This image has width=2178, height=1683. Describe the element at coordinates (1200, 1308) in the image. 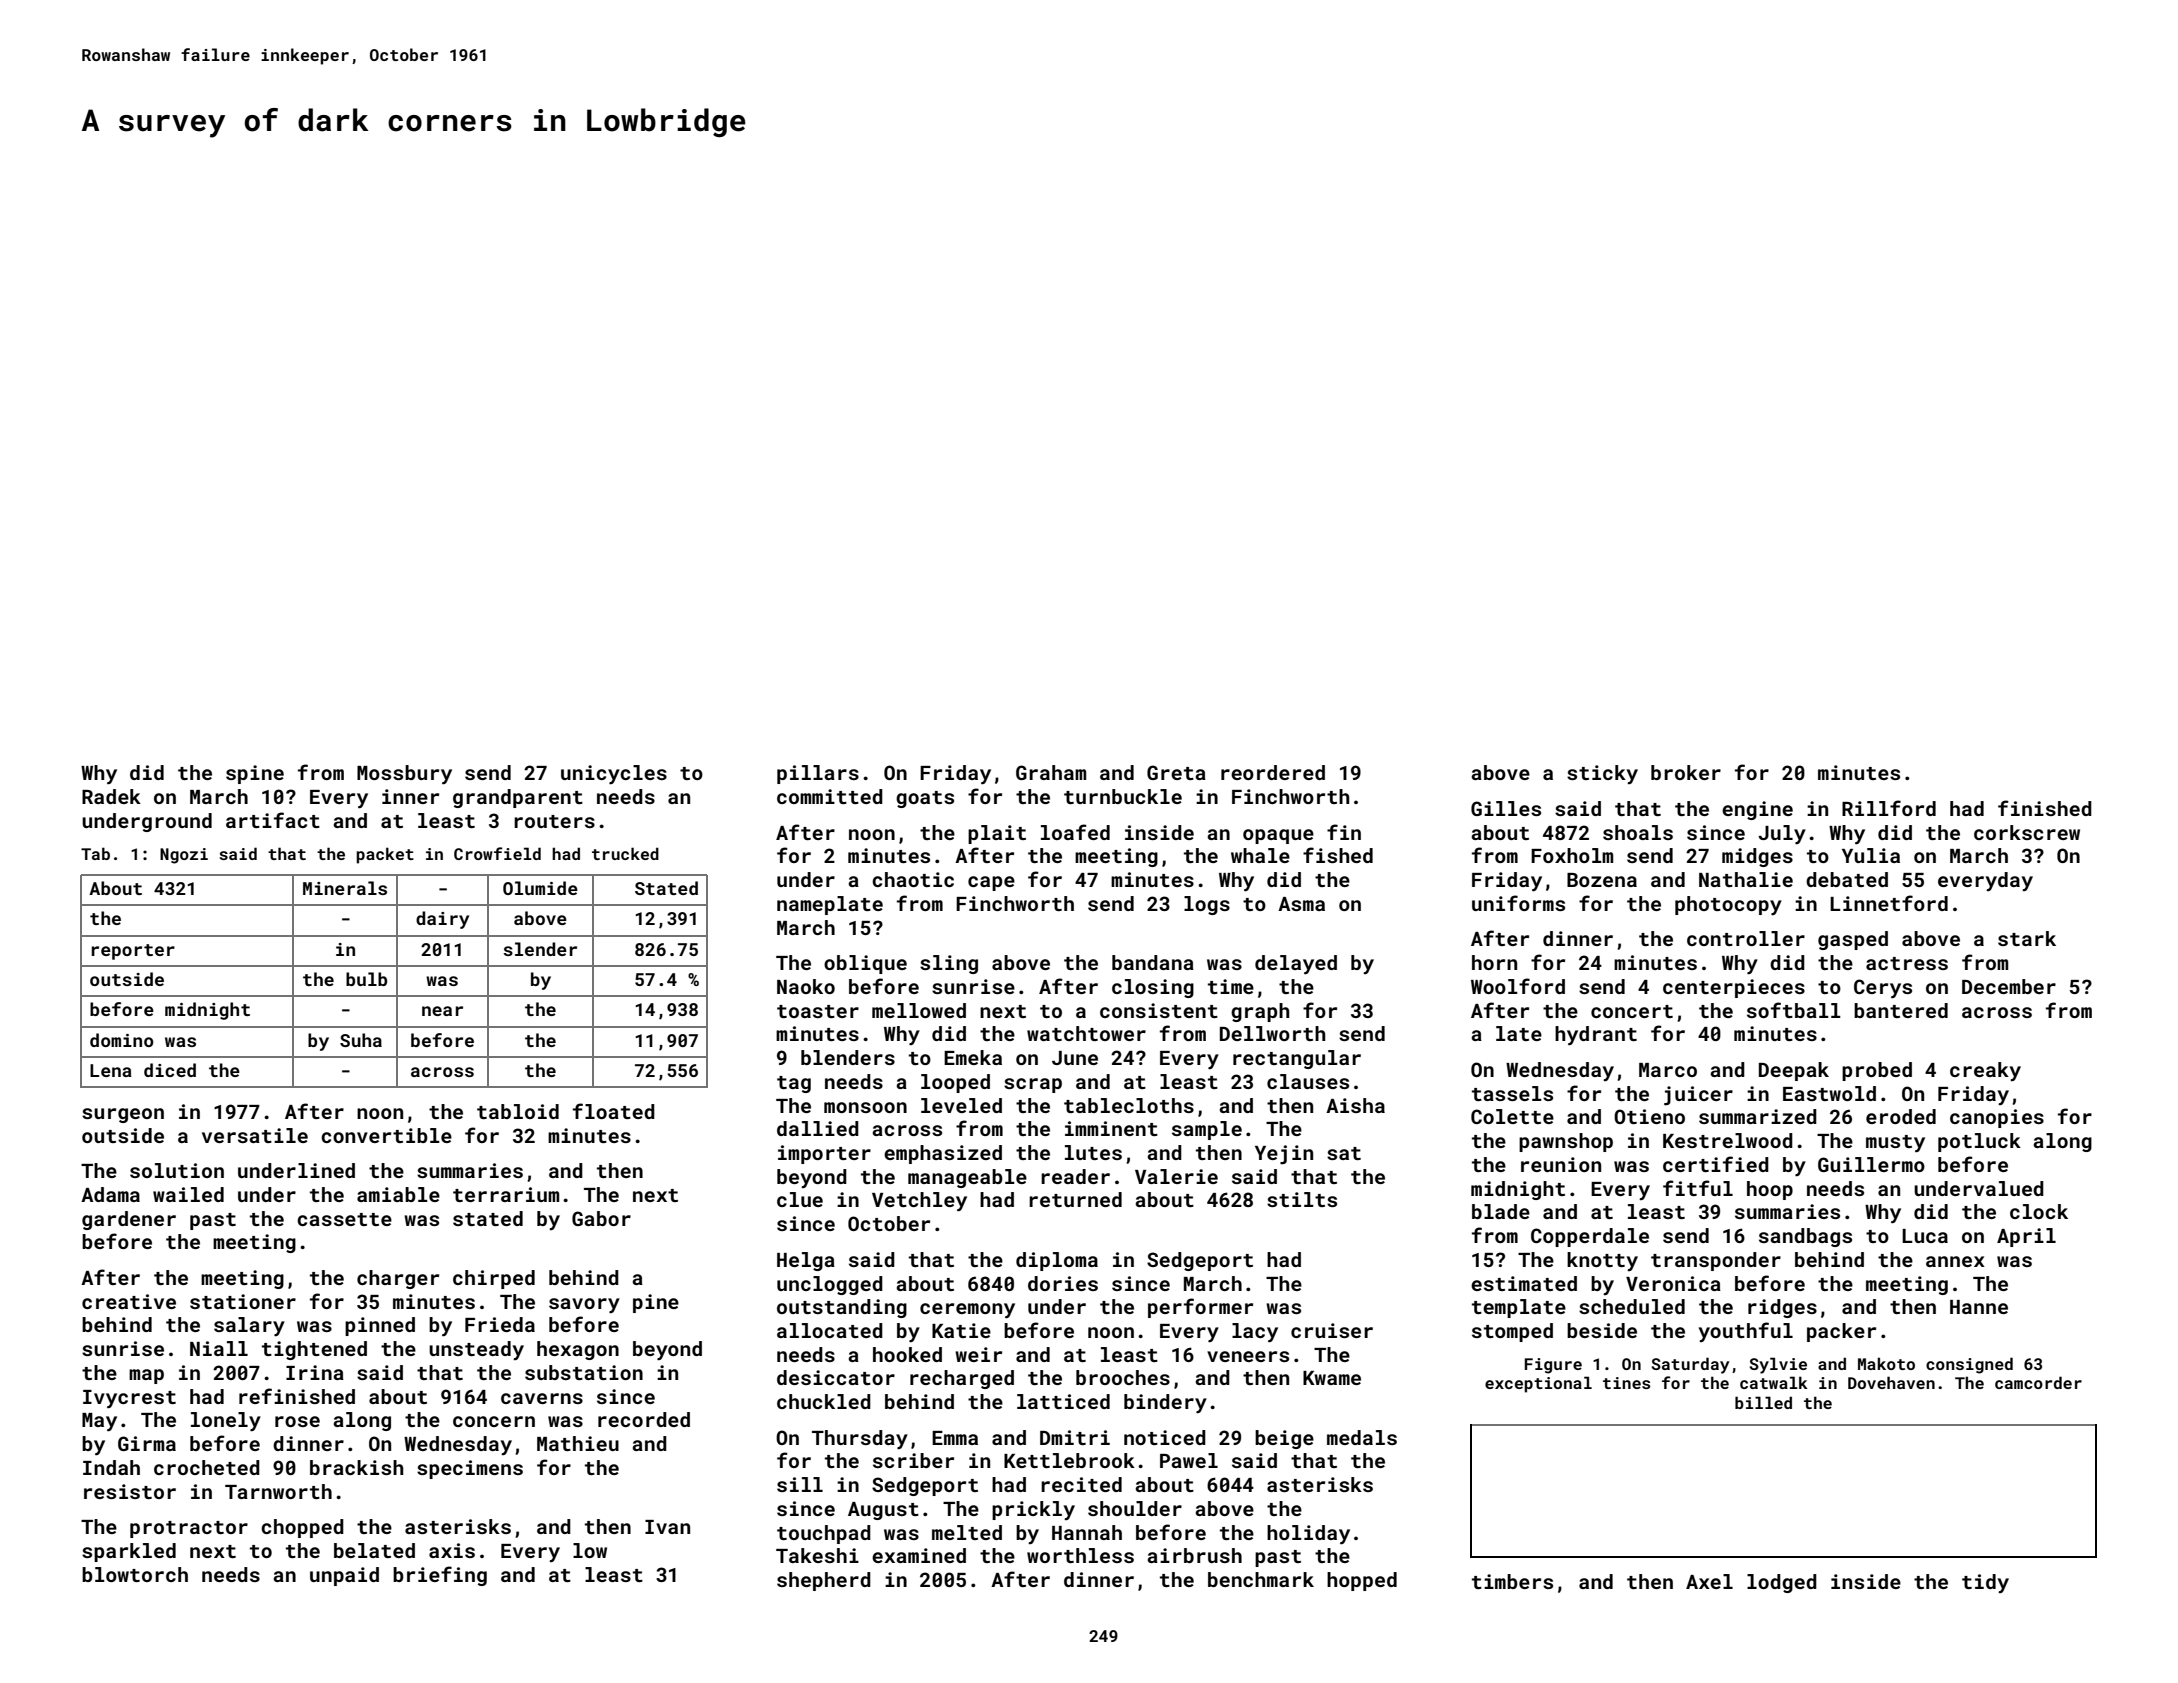

I see `performer` at that location.
